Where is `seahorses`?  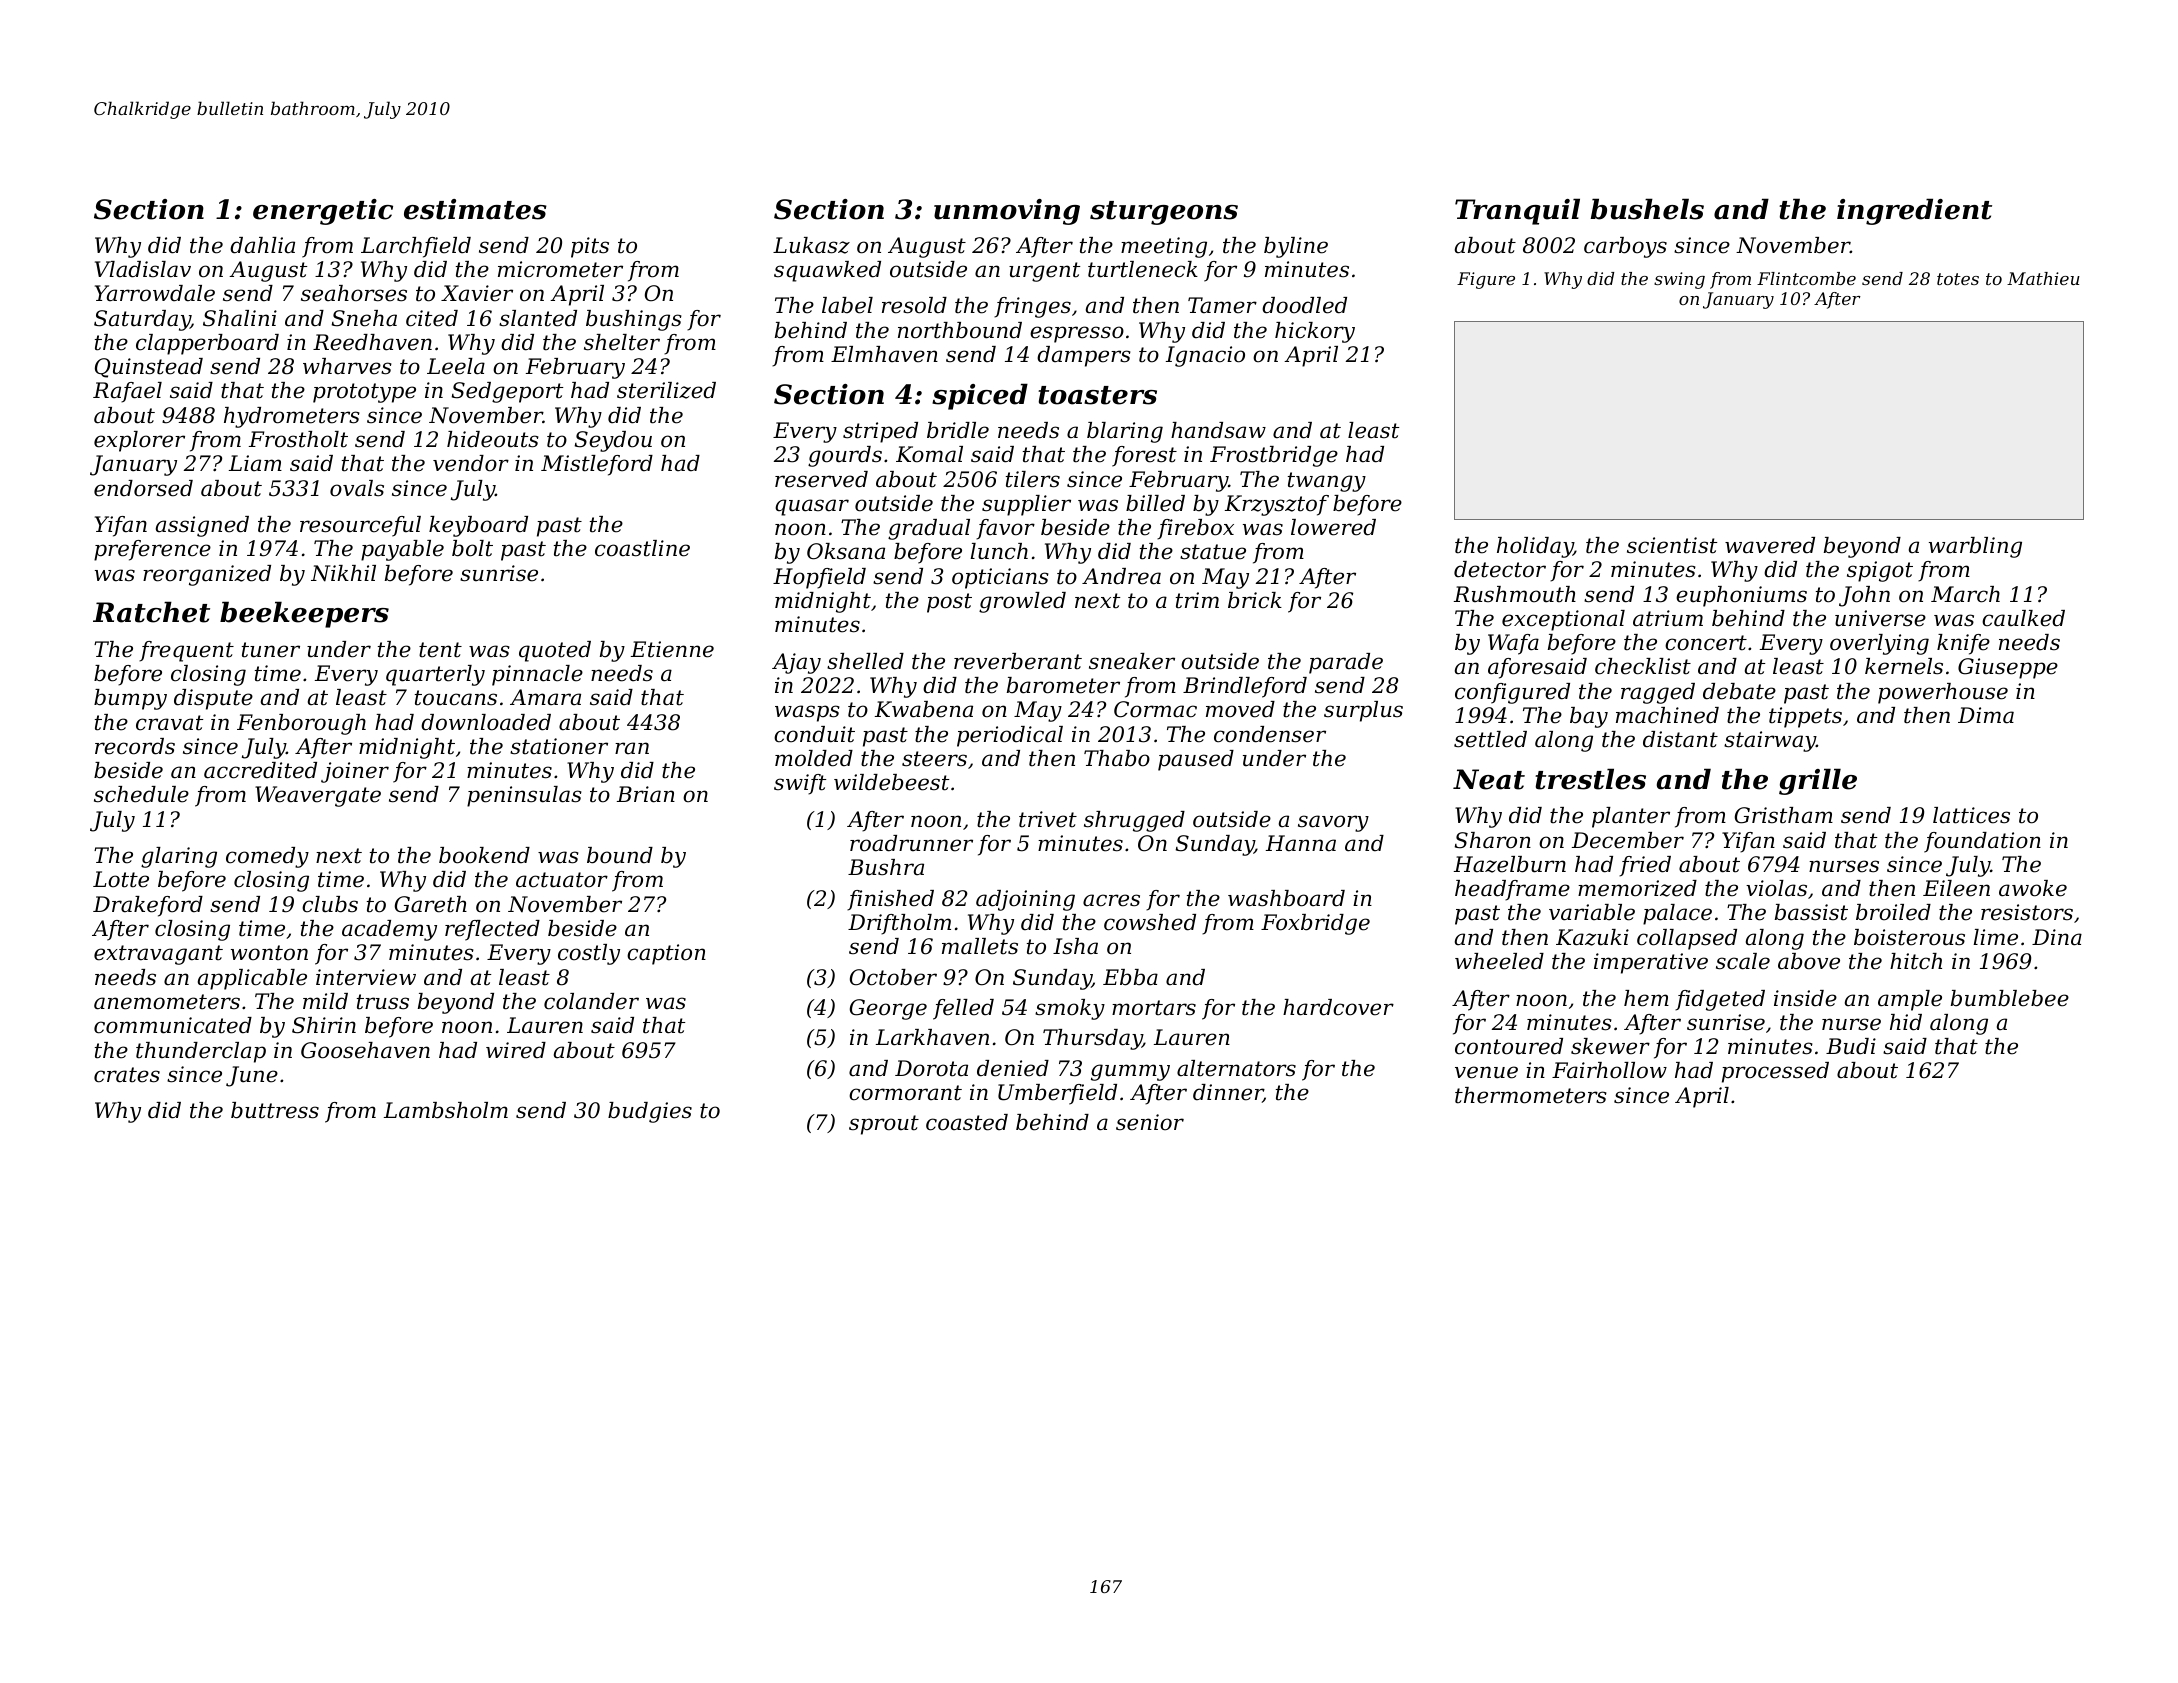
seahorses is located at coordinates (354, 293).
